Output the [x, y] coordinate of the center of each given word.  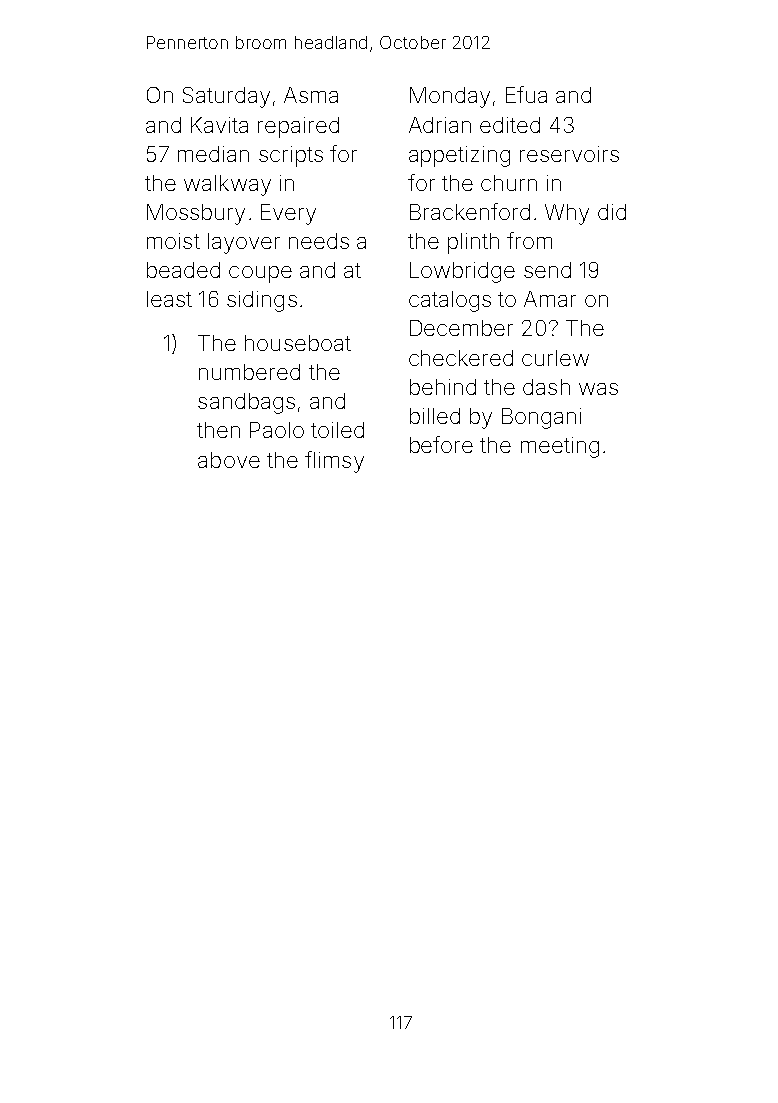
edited [510, 125]
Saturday [226, 97]
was [598, 389]
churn [509, 183]
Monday [450, 97]
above [229, 460]
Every [288, 214]
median [213, 154]
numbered [249, 372]
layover [244, 243]
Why [567, 214]
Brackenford [470, 211]
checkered [461, 358]
